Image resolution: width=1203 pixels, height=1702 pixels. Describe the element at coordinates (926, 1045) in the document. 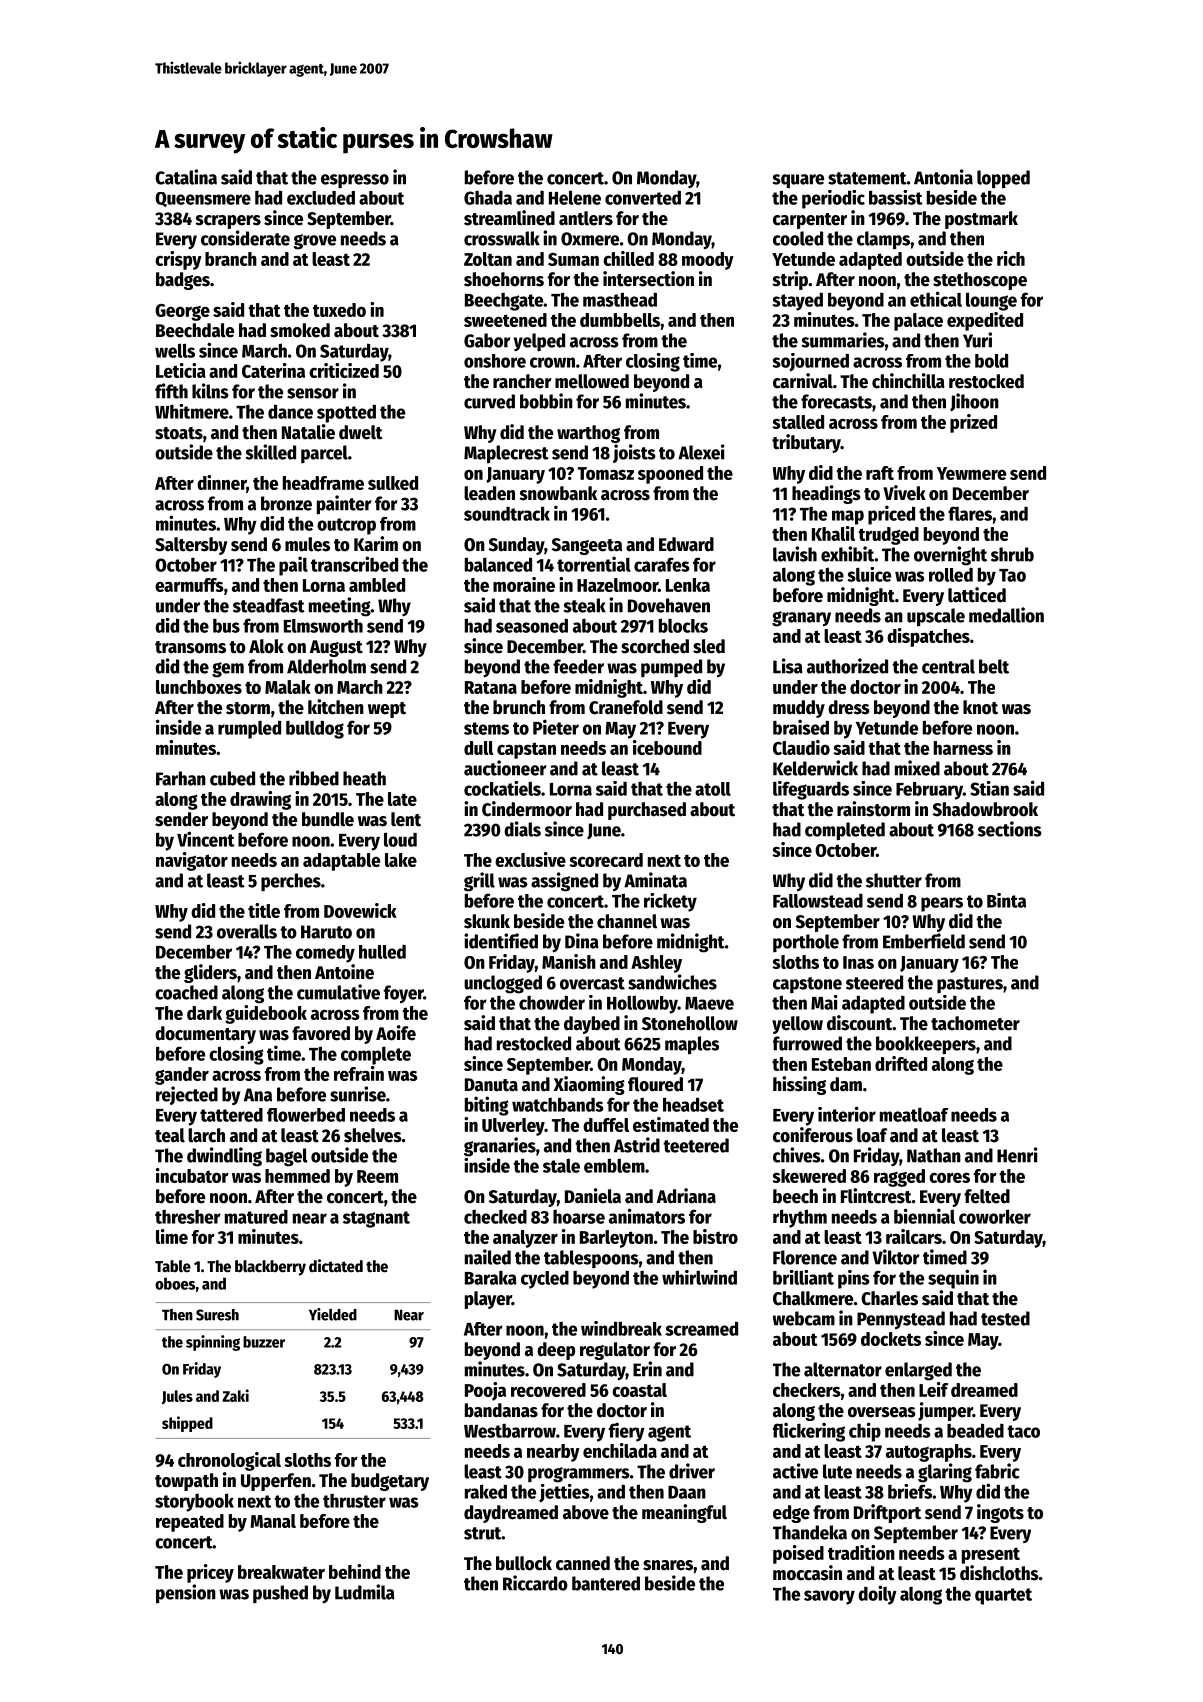

I see `bookkeepers` at that location.
